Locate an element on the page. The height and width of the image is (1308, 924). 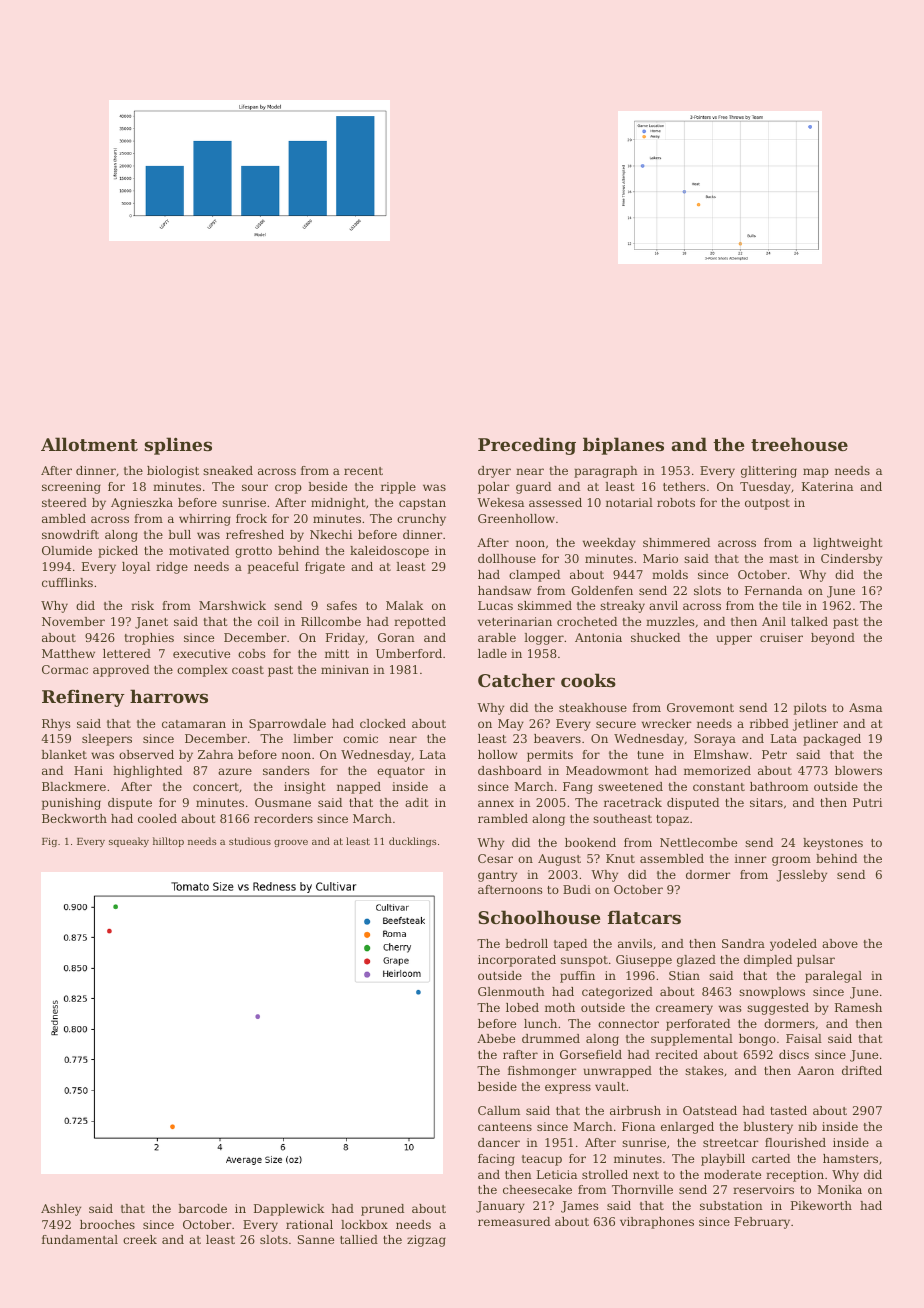
barcode is located at coordinates (202, 1208).
